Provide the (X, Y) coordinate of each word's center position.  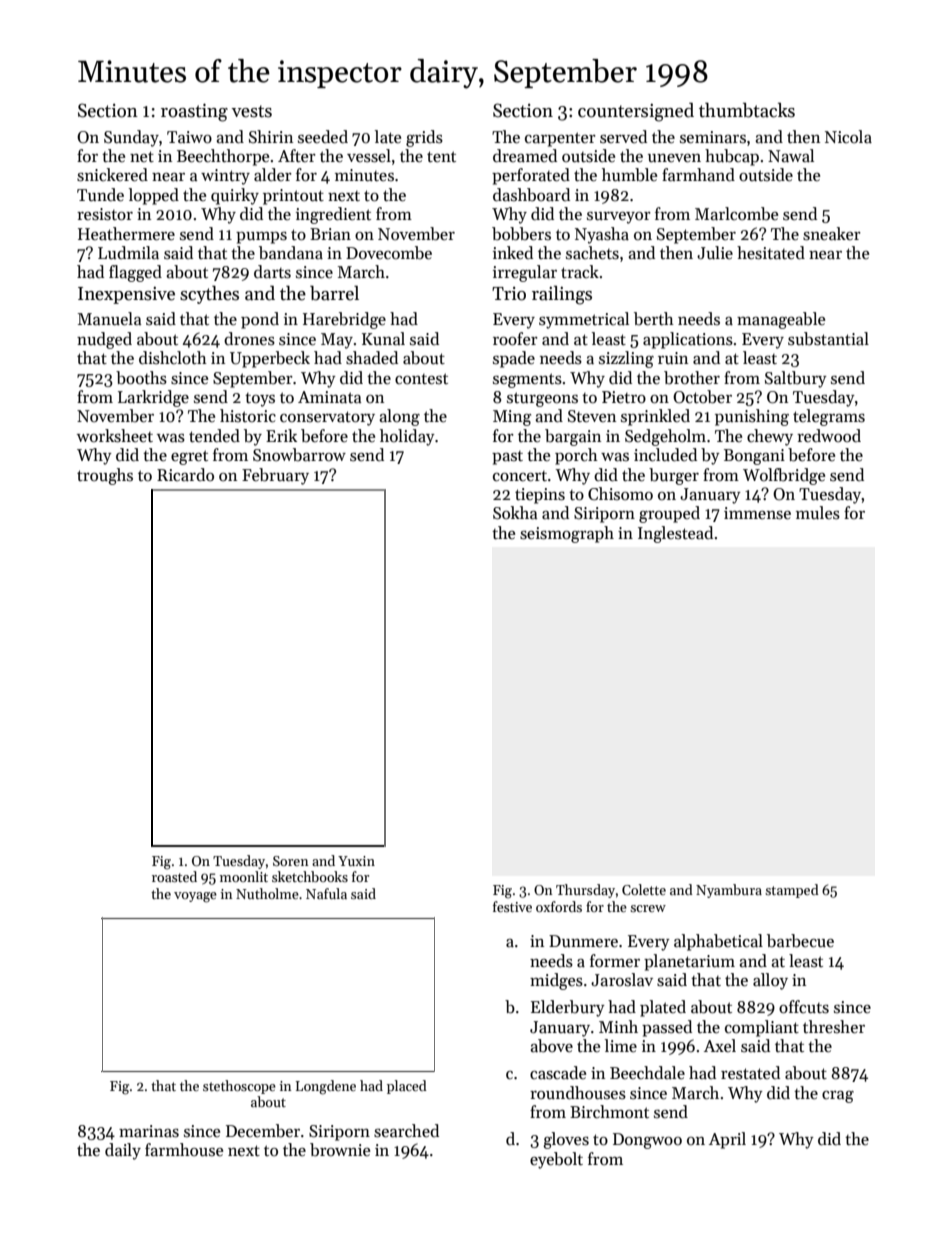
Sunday (131, 138)
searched (406, 1131)
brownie (340, 1150)
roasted (174, 876)
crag (838, 1097)
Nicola (848, 136)
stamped (792, 891)
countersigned (636, 112)
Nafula (326, 893)
